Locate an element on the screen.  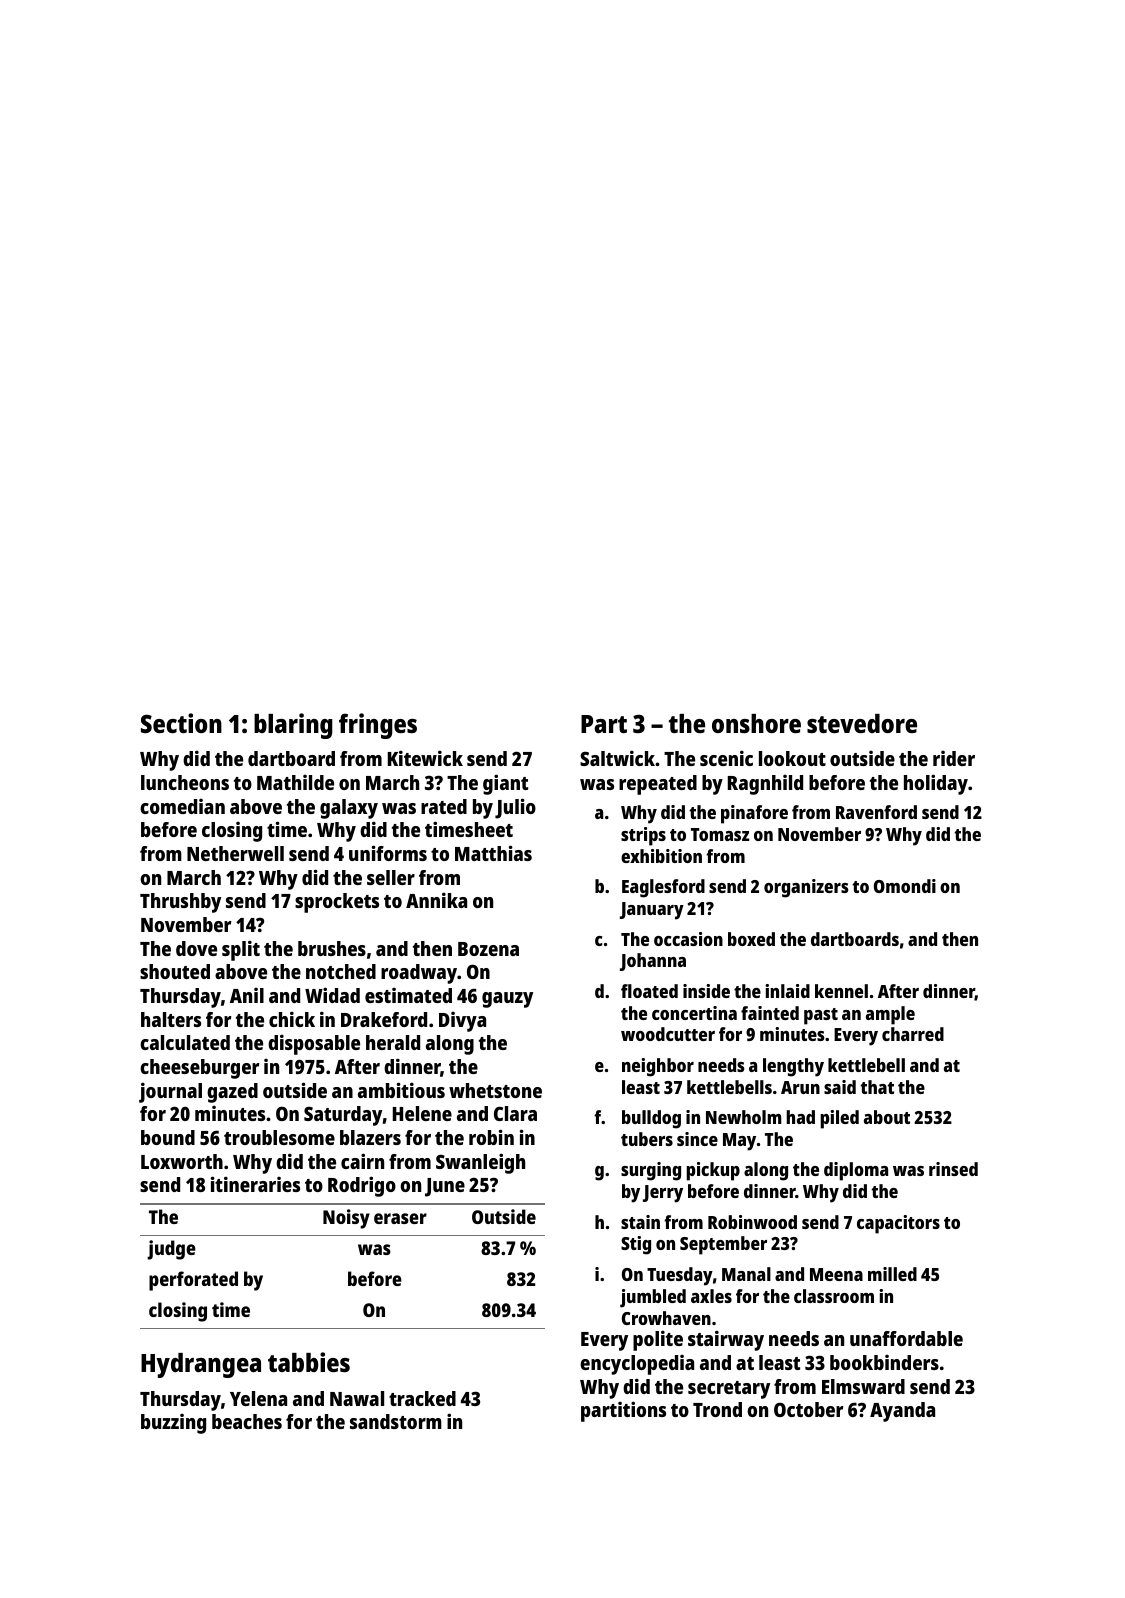
Anil is located at coordinates (247, 995).
